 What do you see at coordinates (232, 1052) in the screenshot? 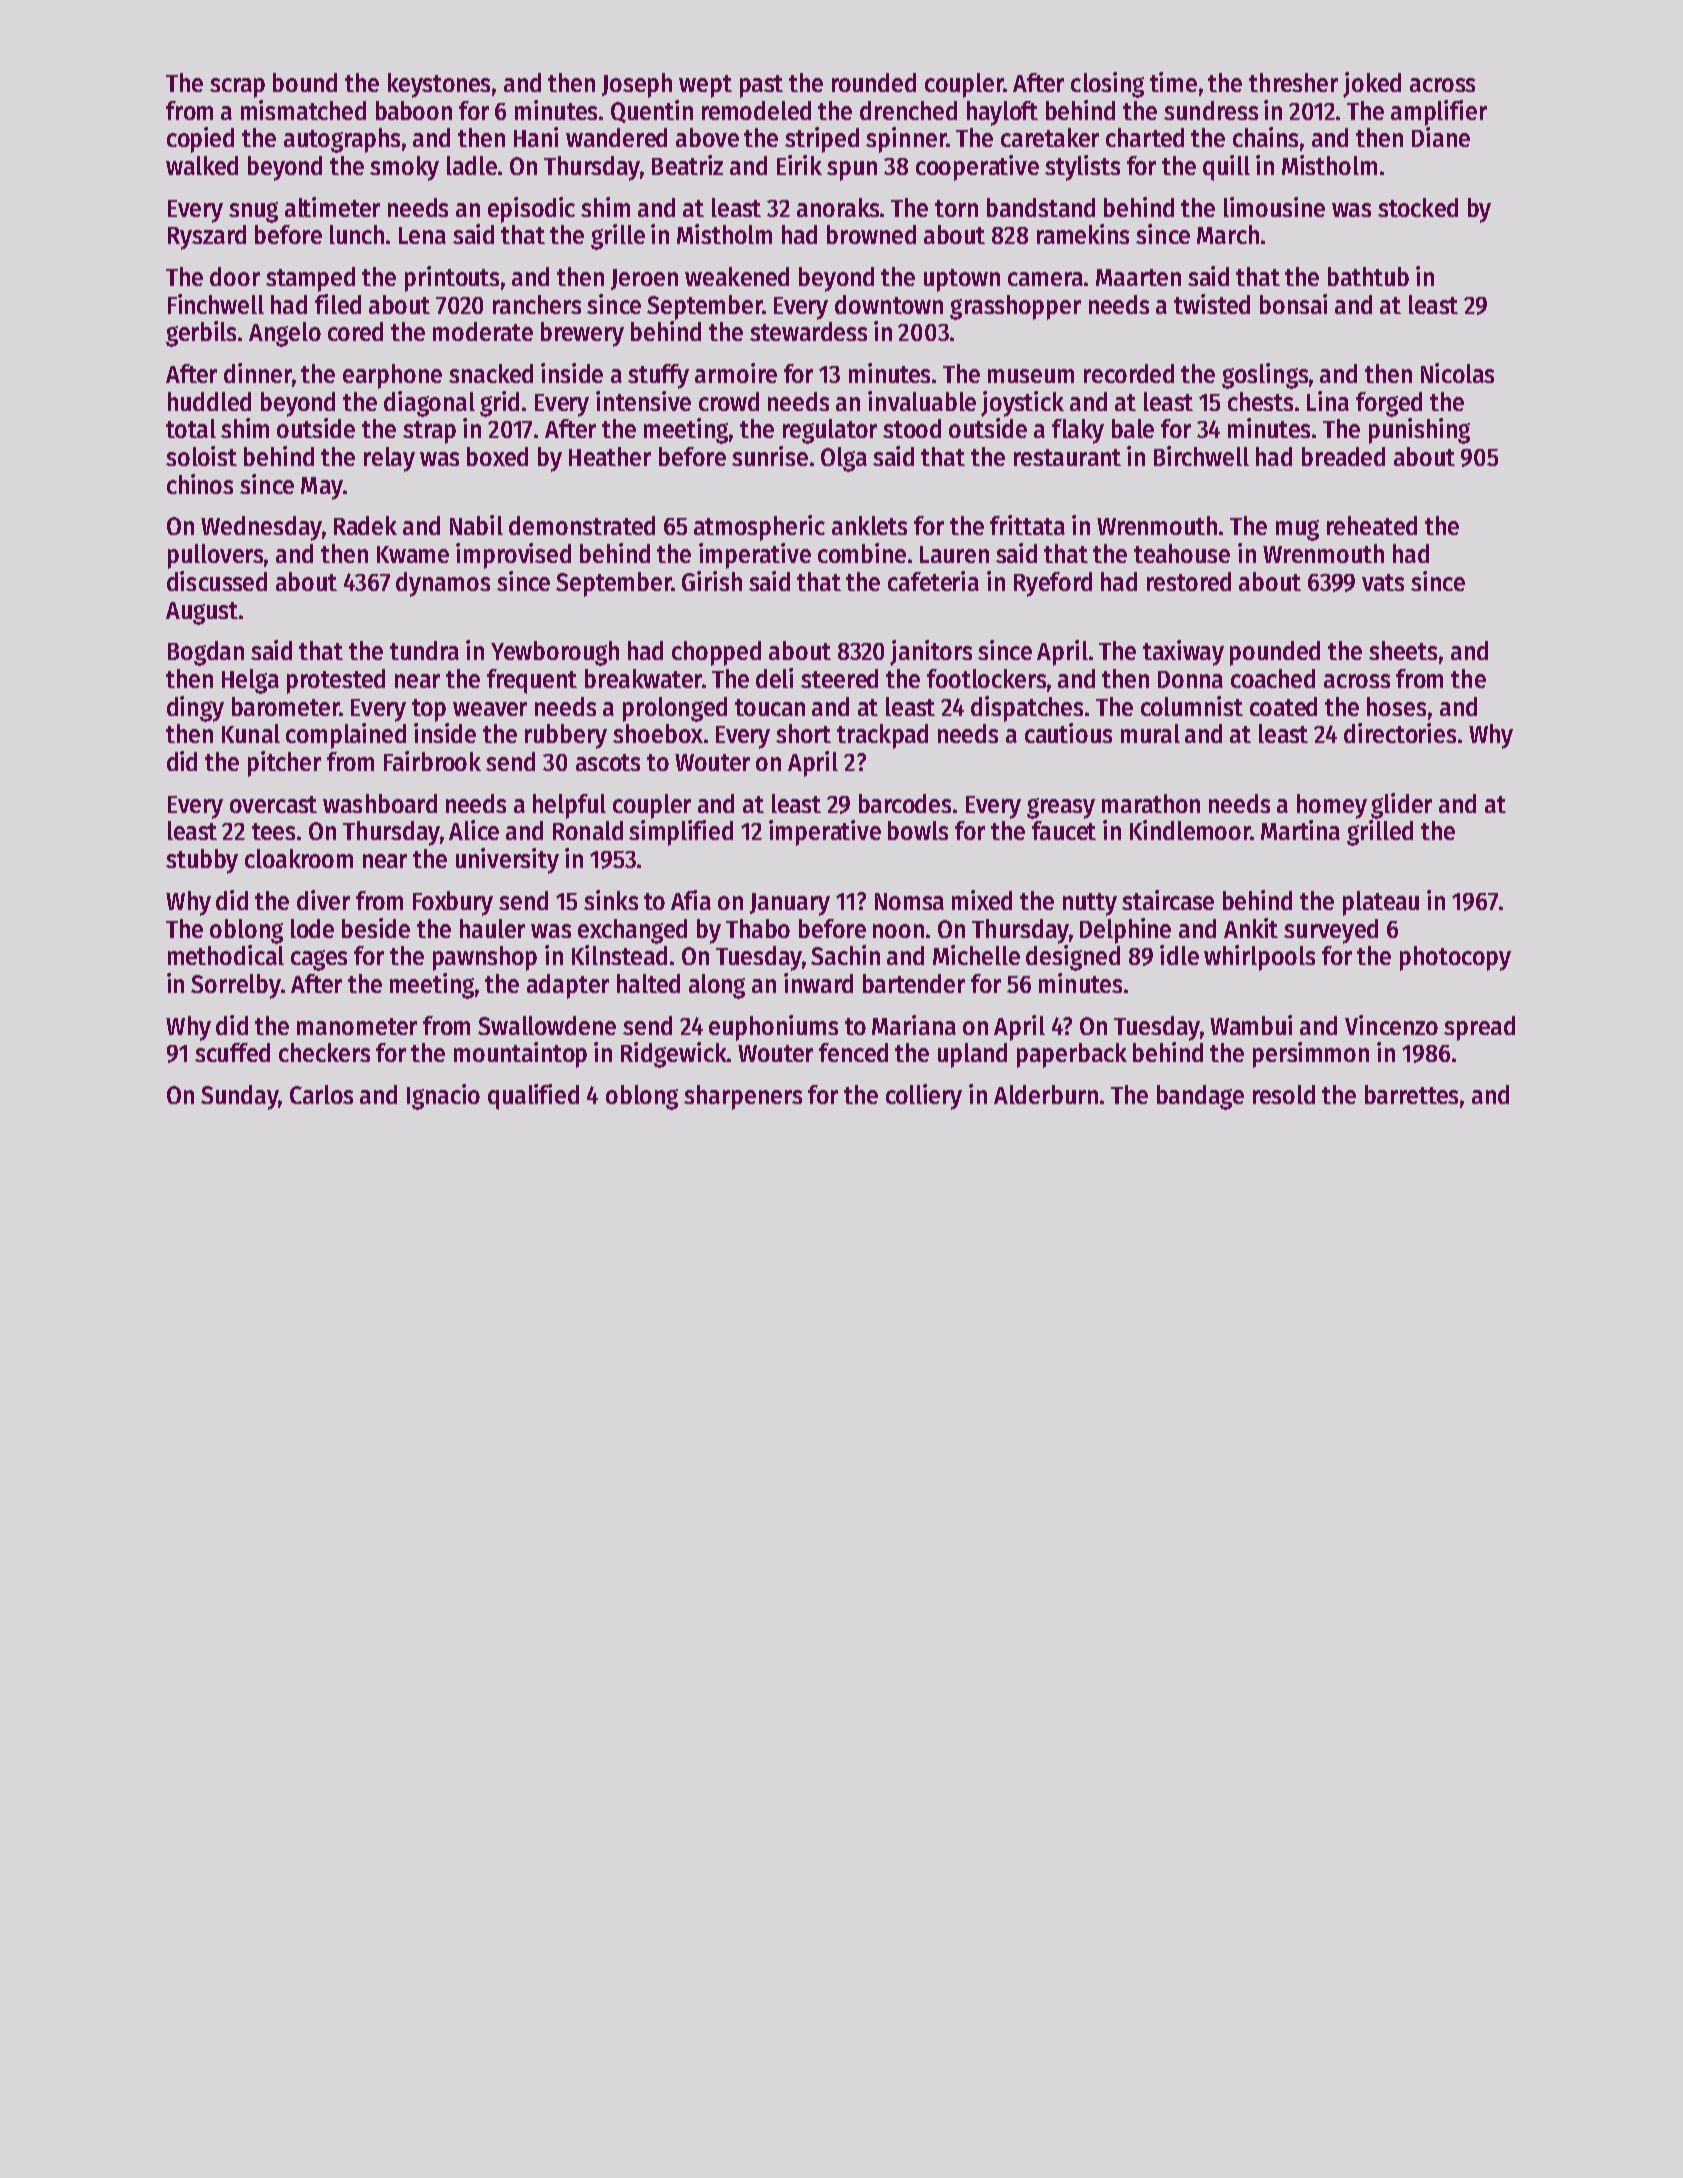
I see `scuffed` at bounding box center [232, 1052].
